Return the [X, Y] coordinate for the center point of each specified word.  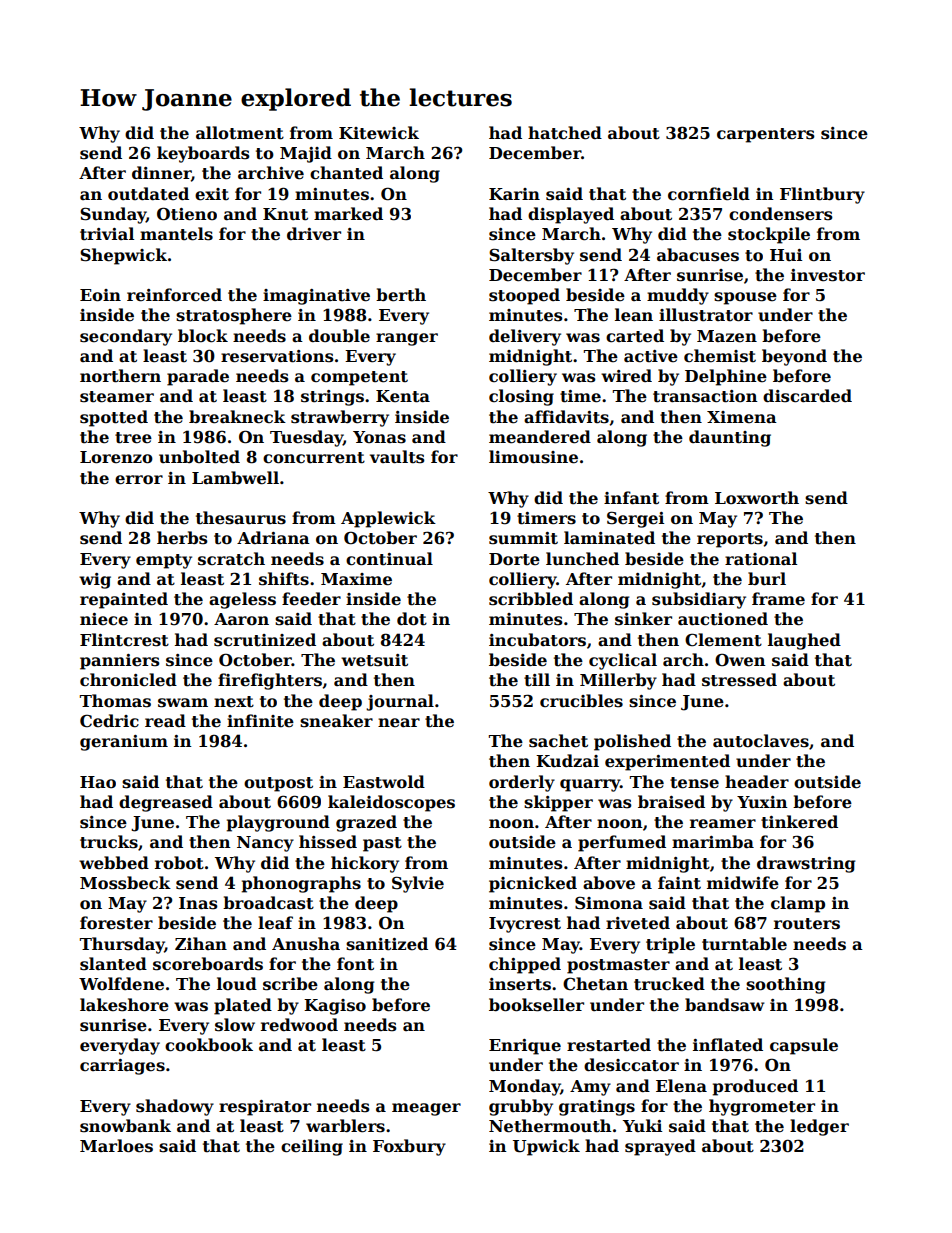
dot [412, 619]
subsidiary [699, 600]
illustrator [706, 315]
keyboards [203, 154]
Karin [514, 194]
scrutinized [265, 640]
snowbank [125, 1126]
